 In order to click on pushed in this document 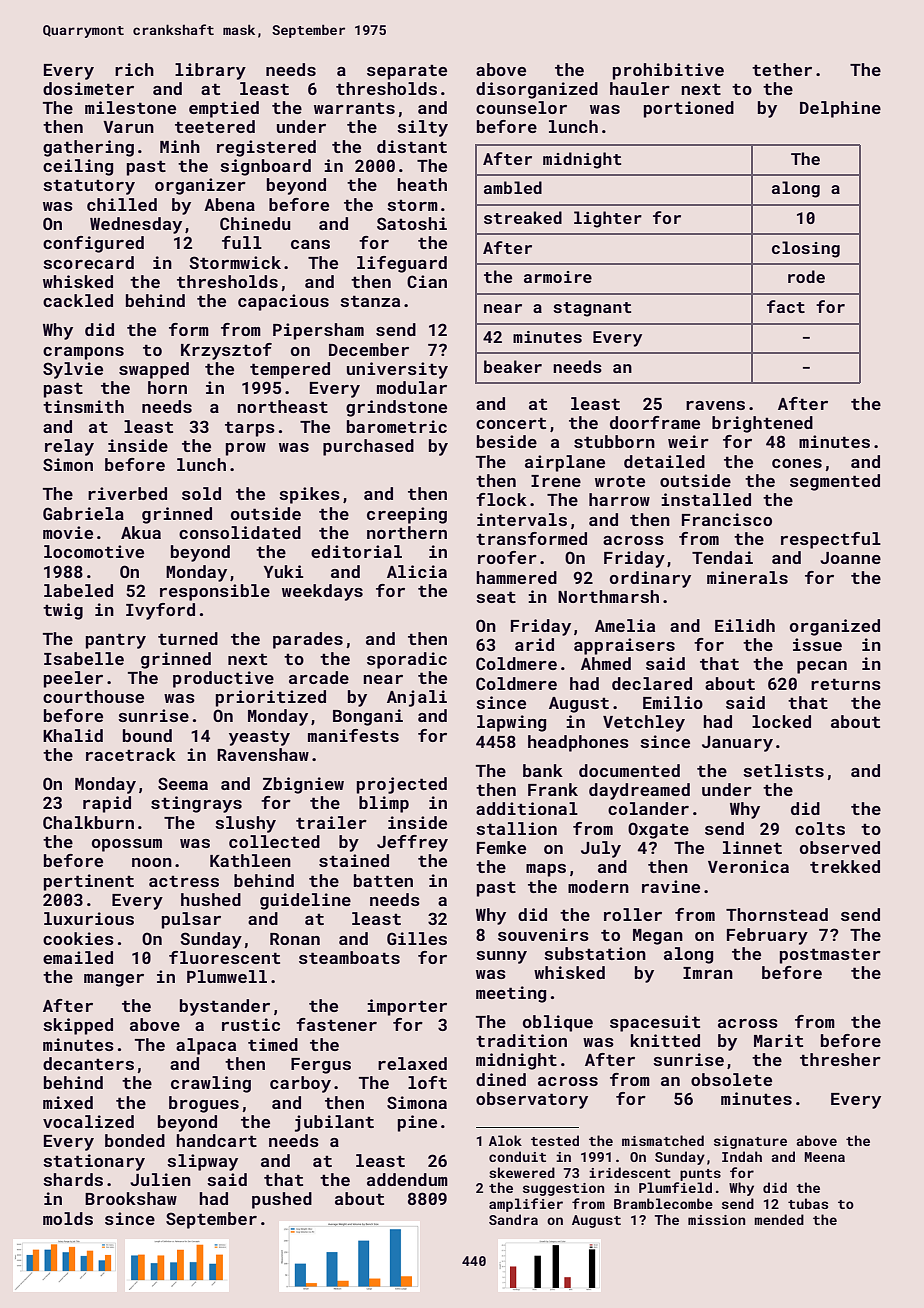, I will do `click(282, 1200)`.
